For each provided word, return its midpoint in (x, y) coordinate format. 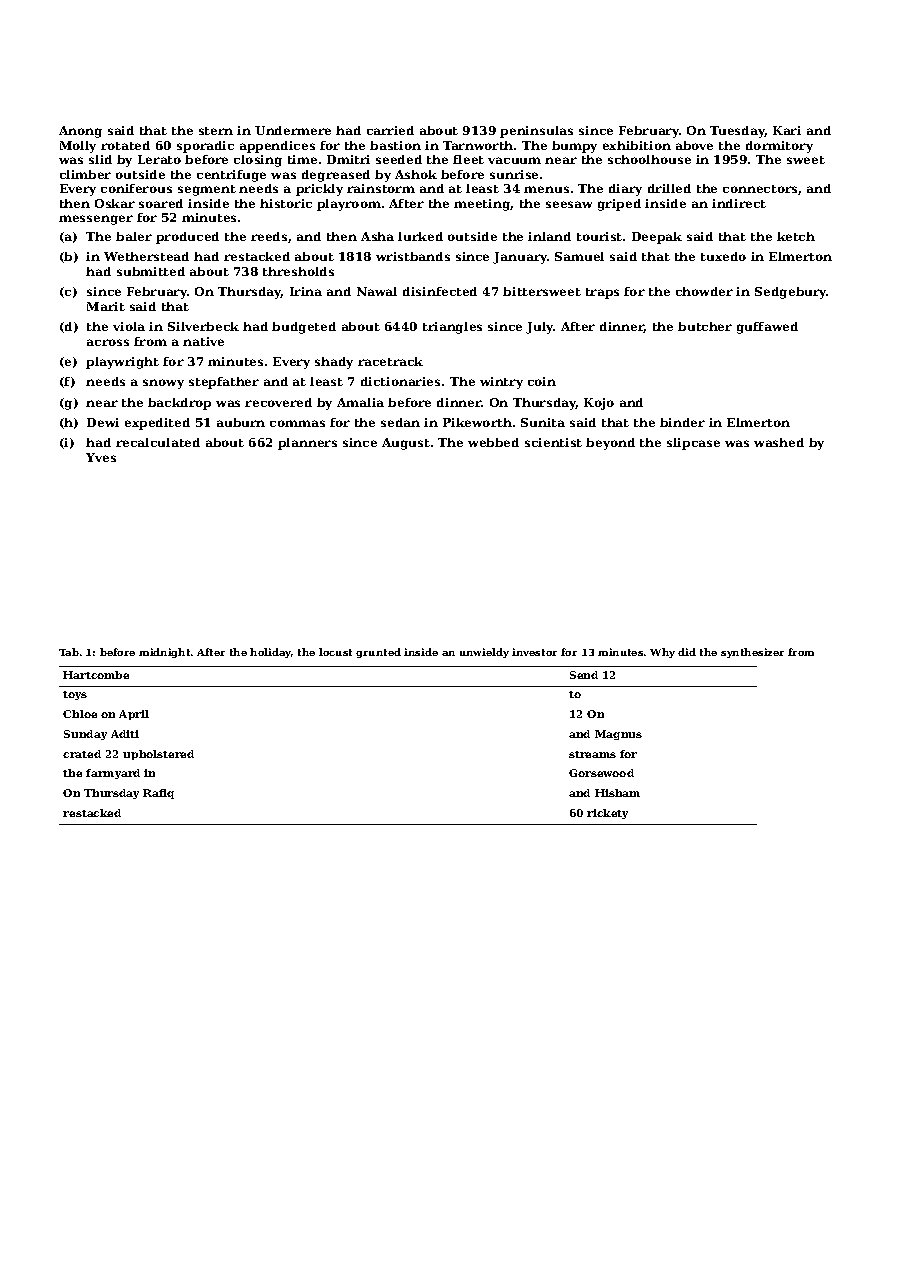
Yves (101, 457)
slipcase (693, 444)
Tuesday (737, 132)
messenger (96, 220)
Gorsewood (601, 773)
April (134, 715)
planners (307, 444)
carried (390, 130)
